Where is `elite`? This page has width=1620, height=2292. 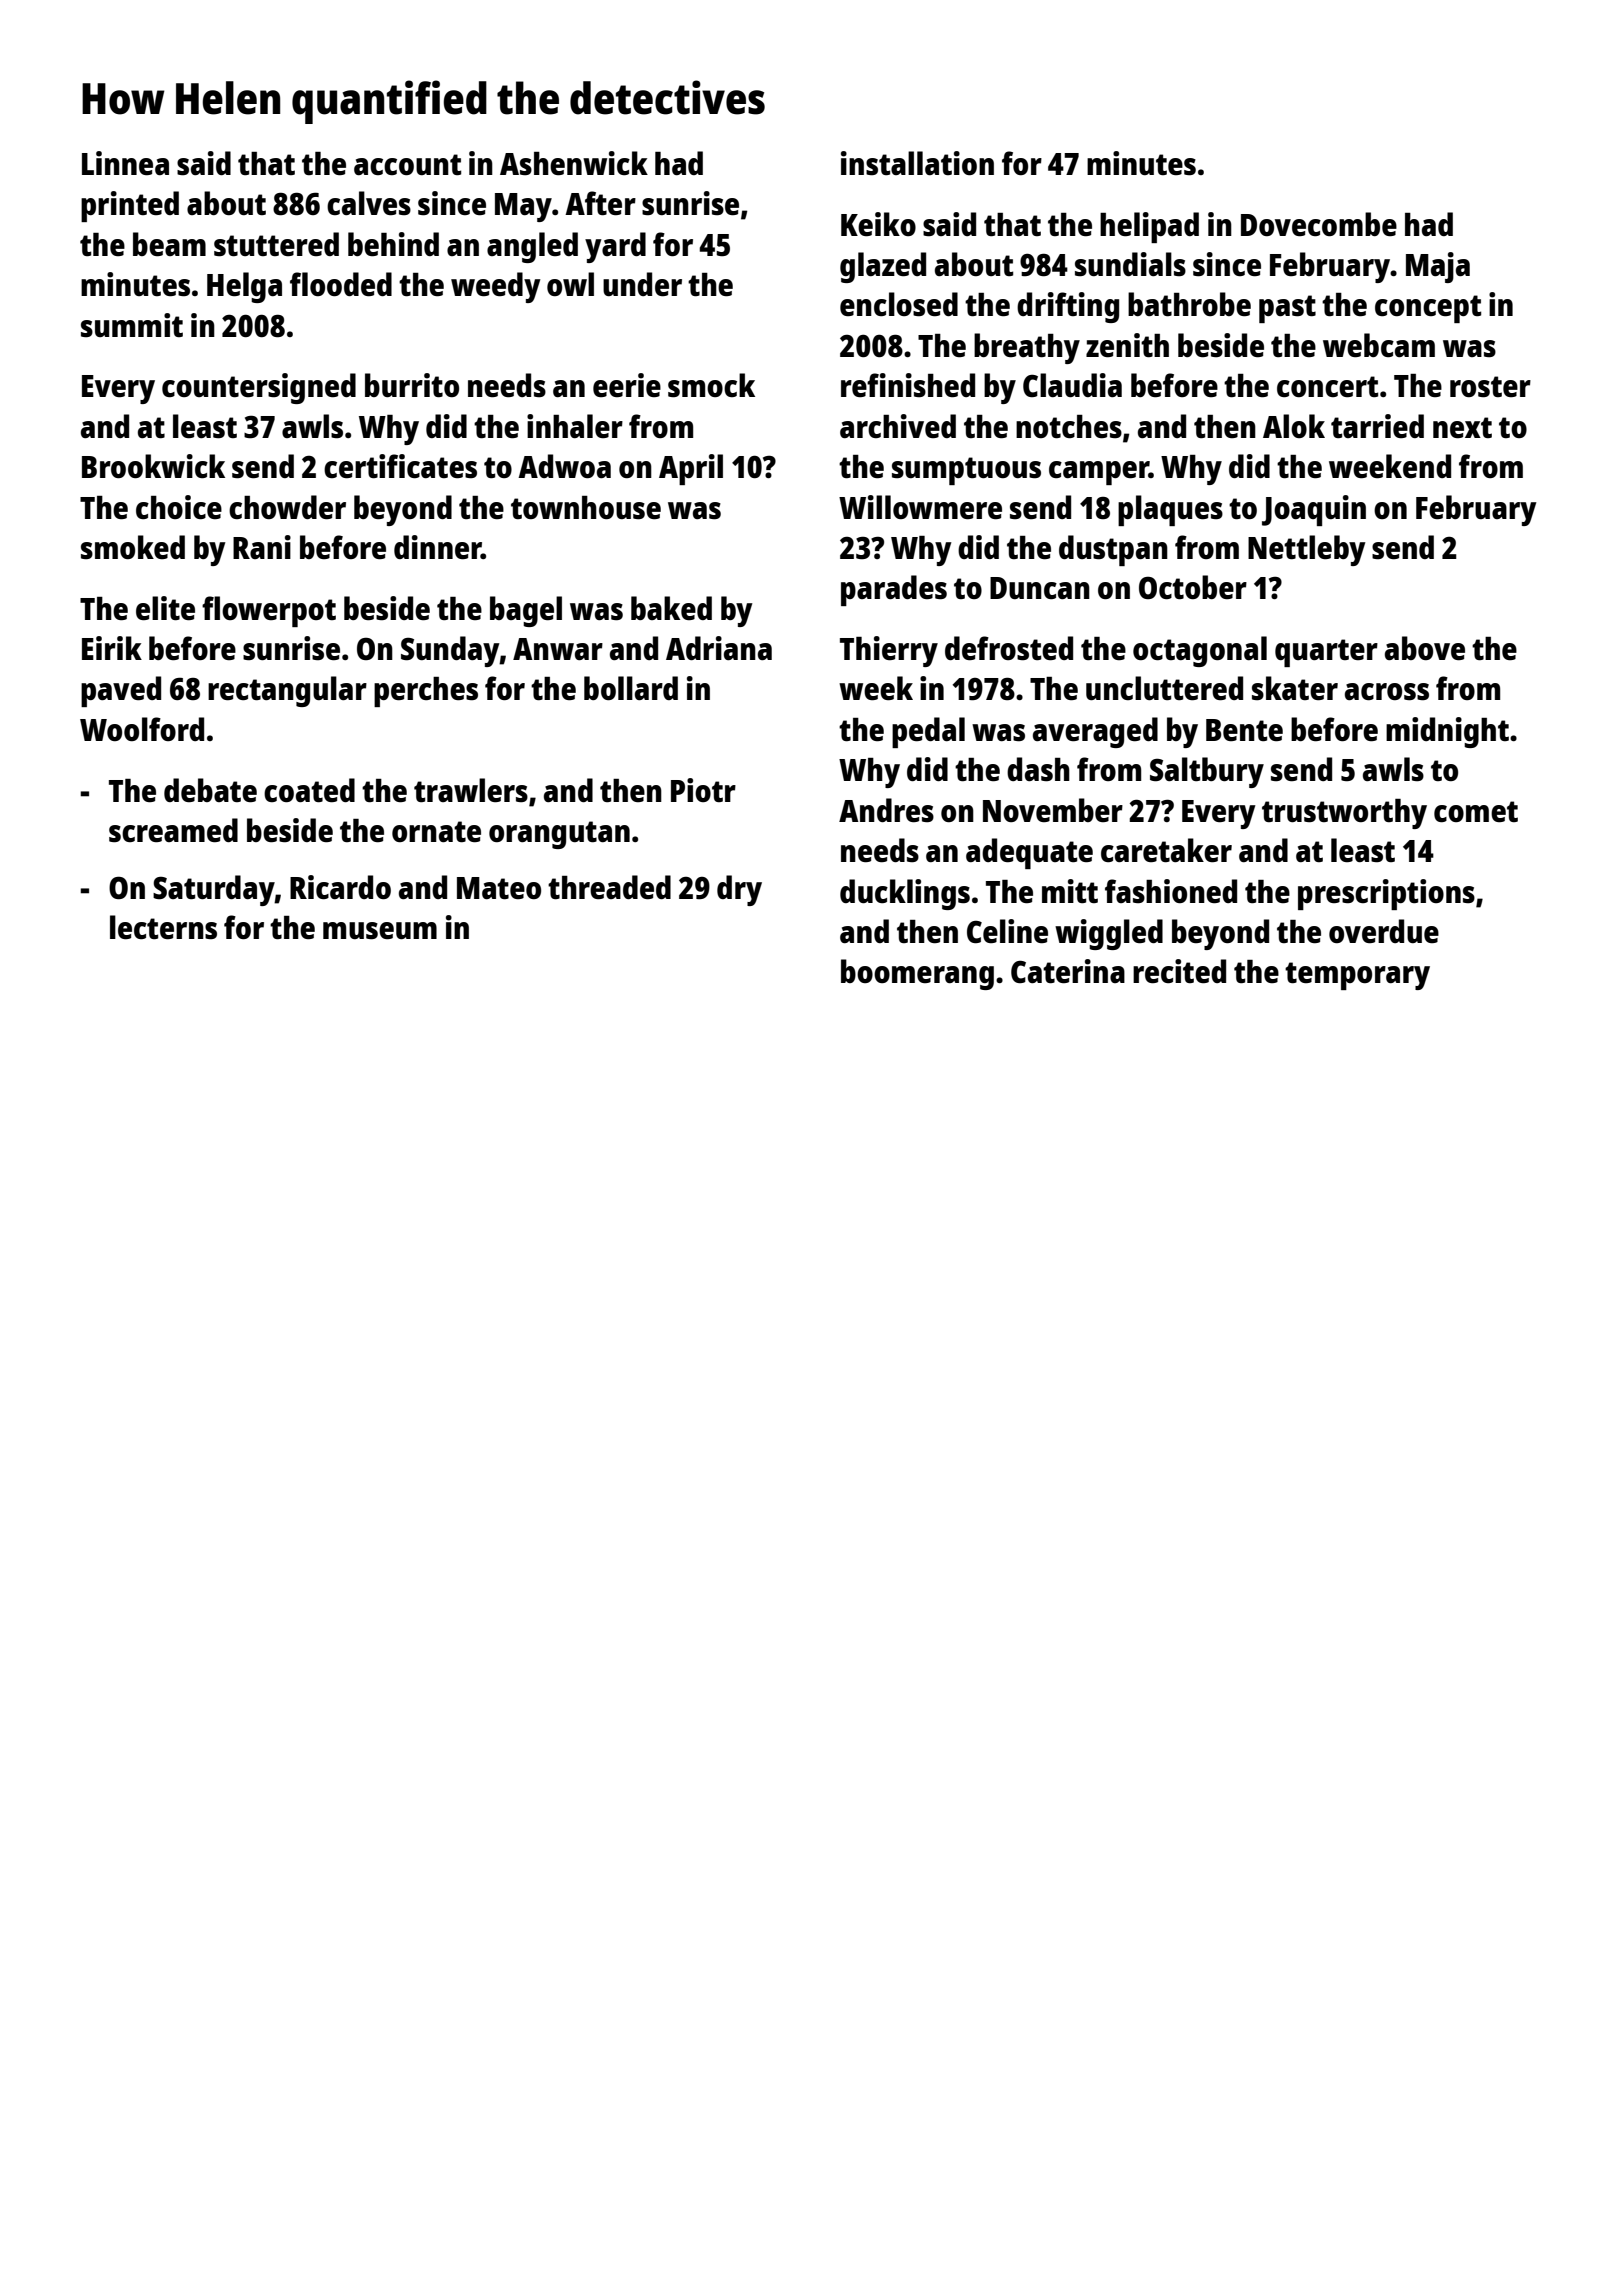 elite is located at coordinates (165, 608).
